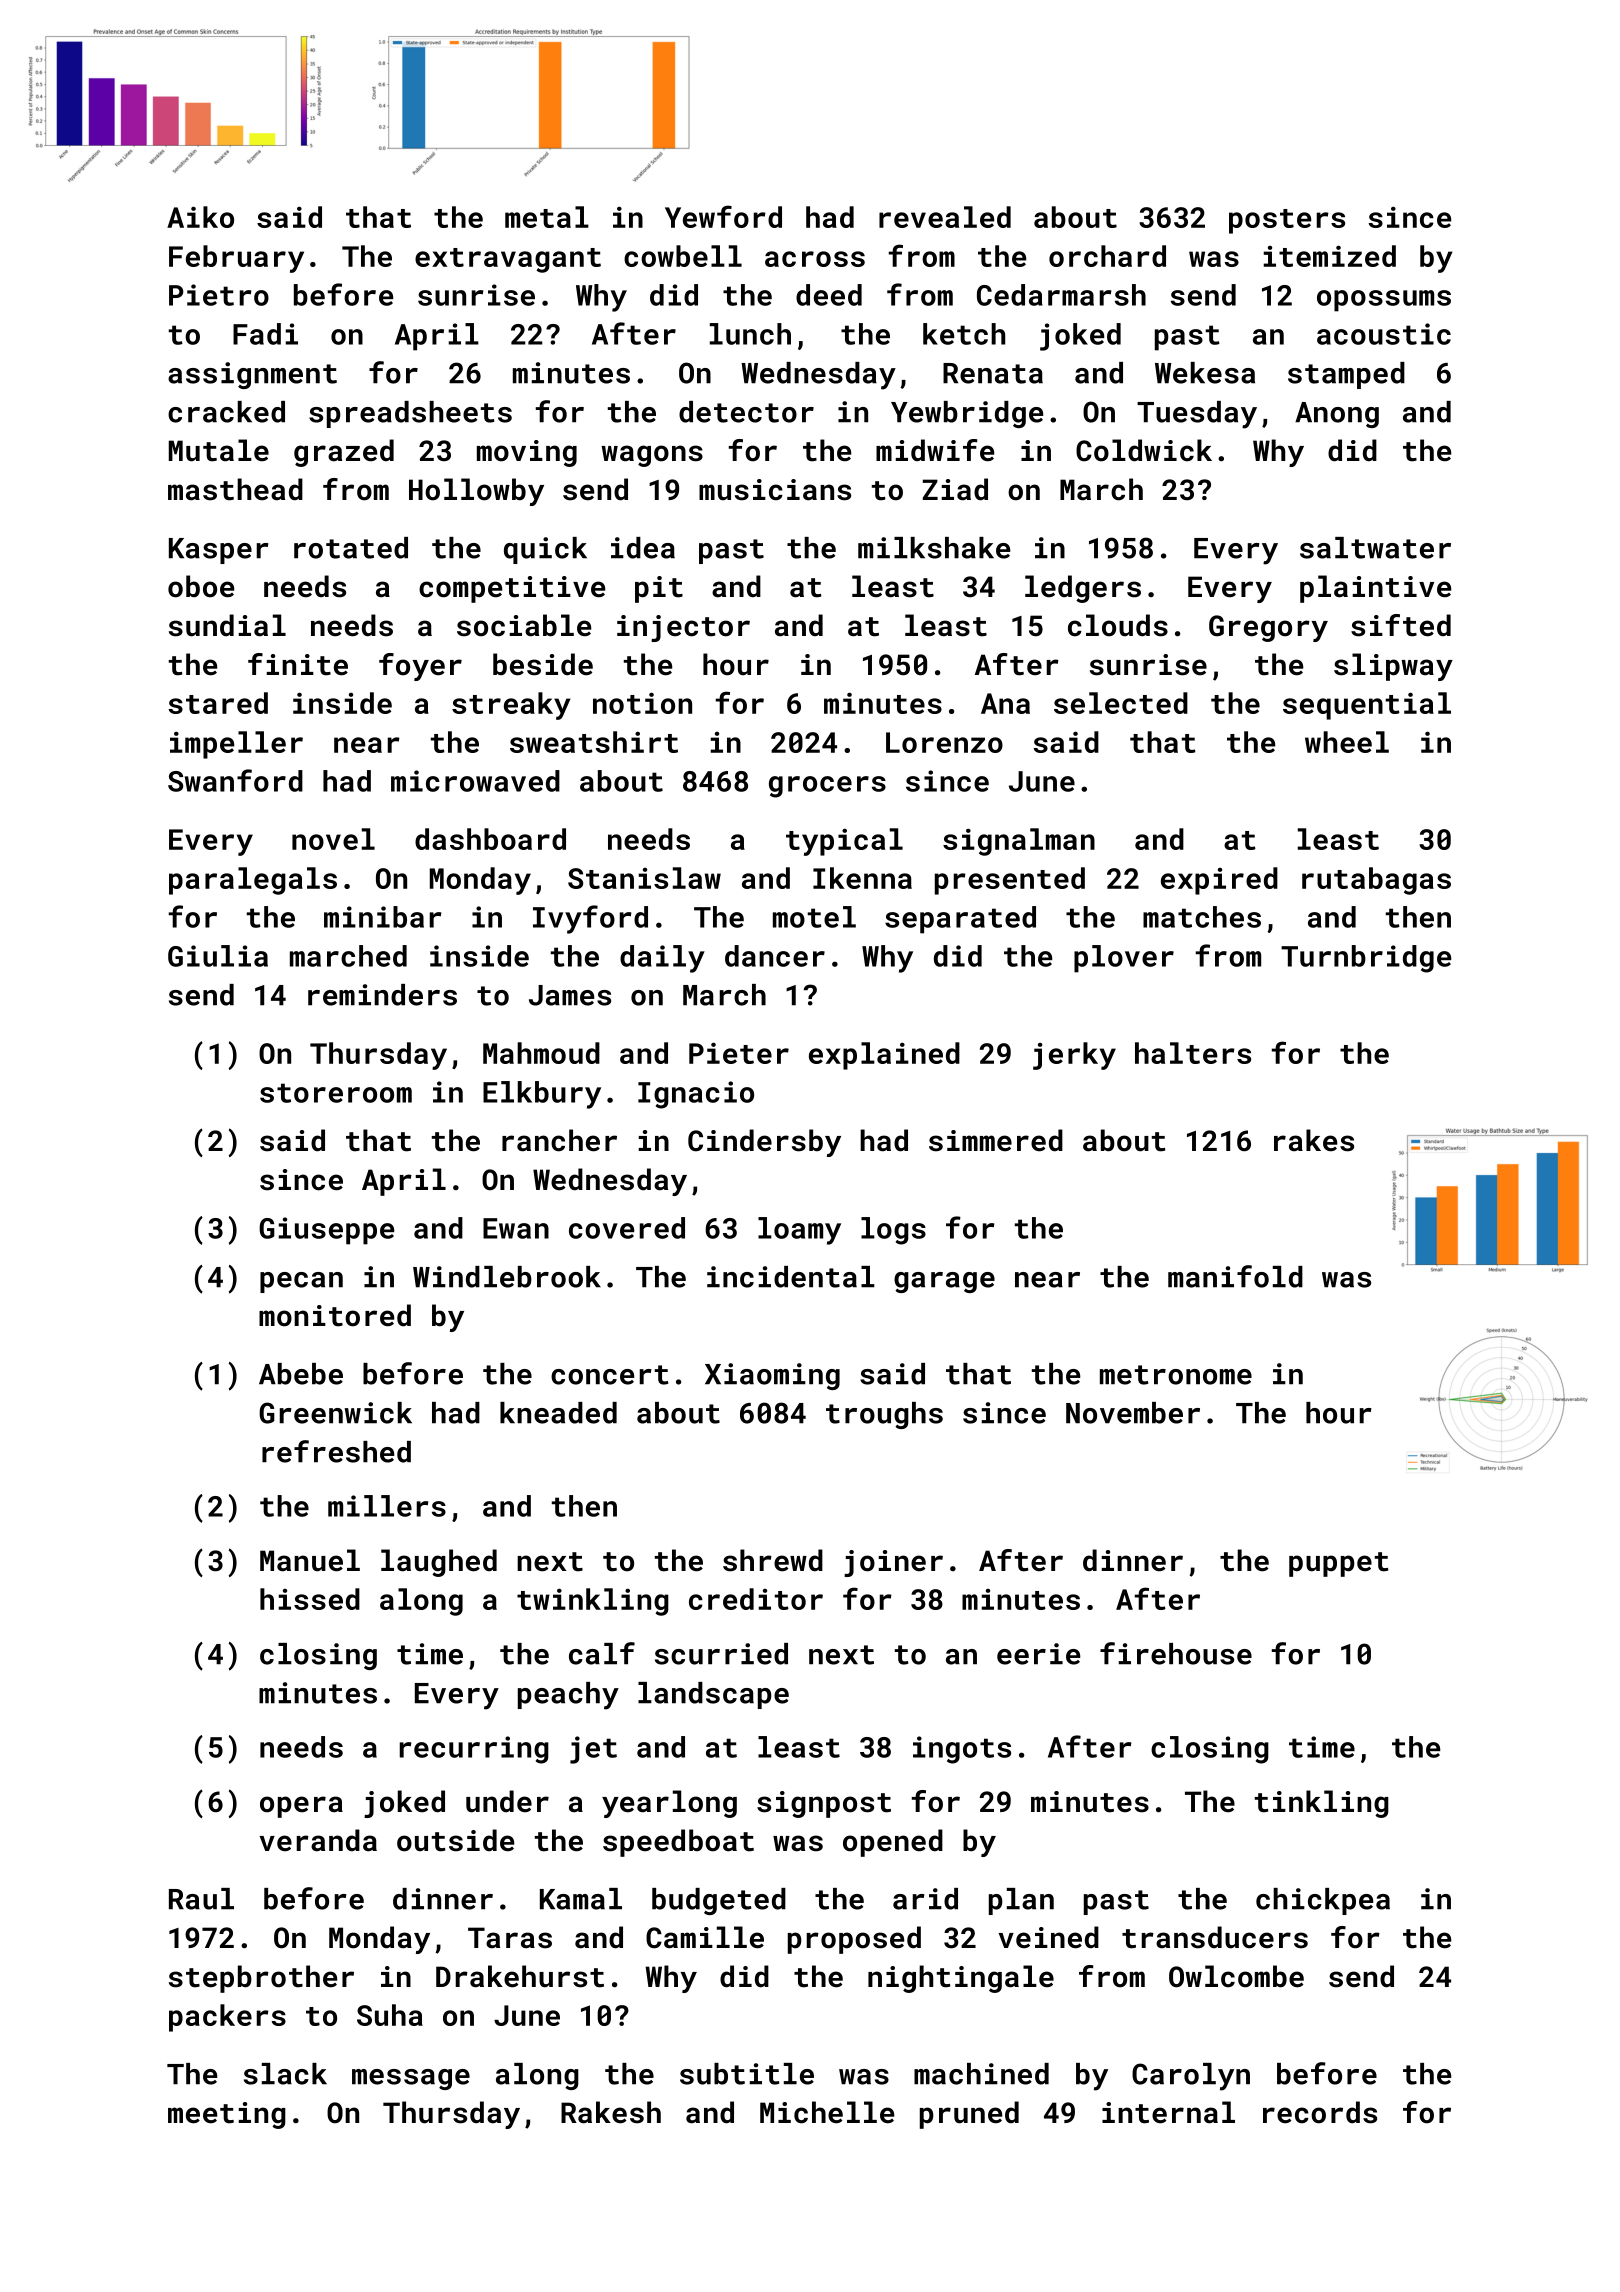 The width and height of the document is (1620, 2292). Describe the element at coordinates (862, 878) in the document. I see `Ikenna` at that location.
